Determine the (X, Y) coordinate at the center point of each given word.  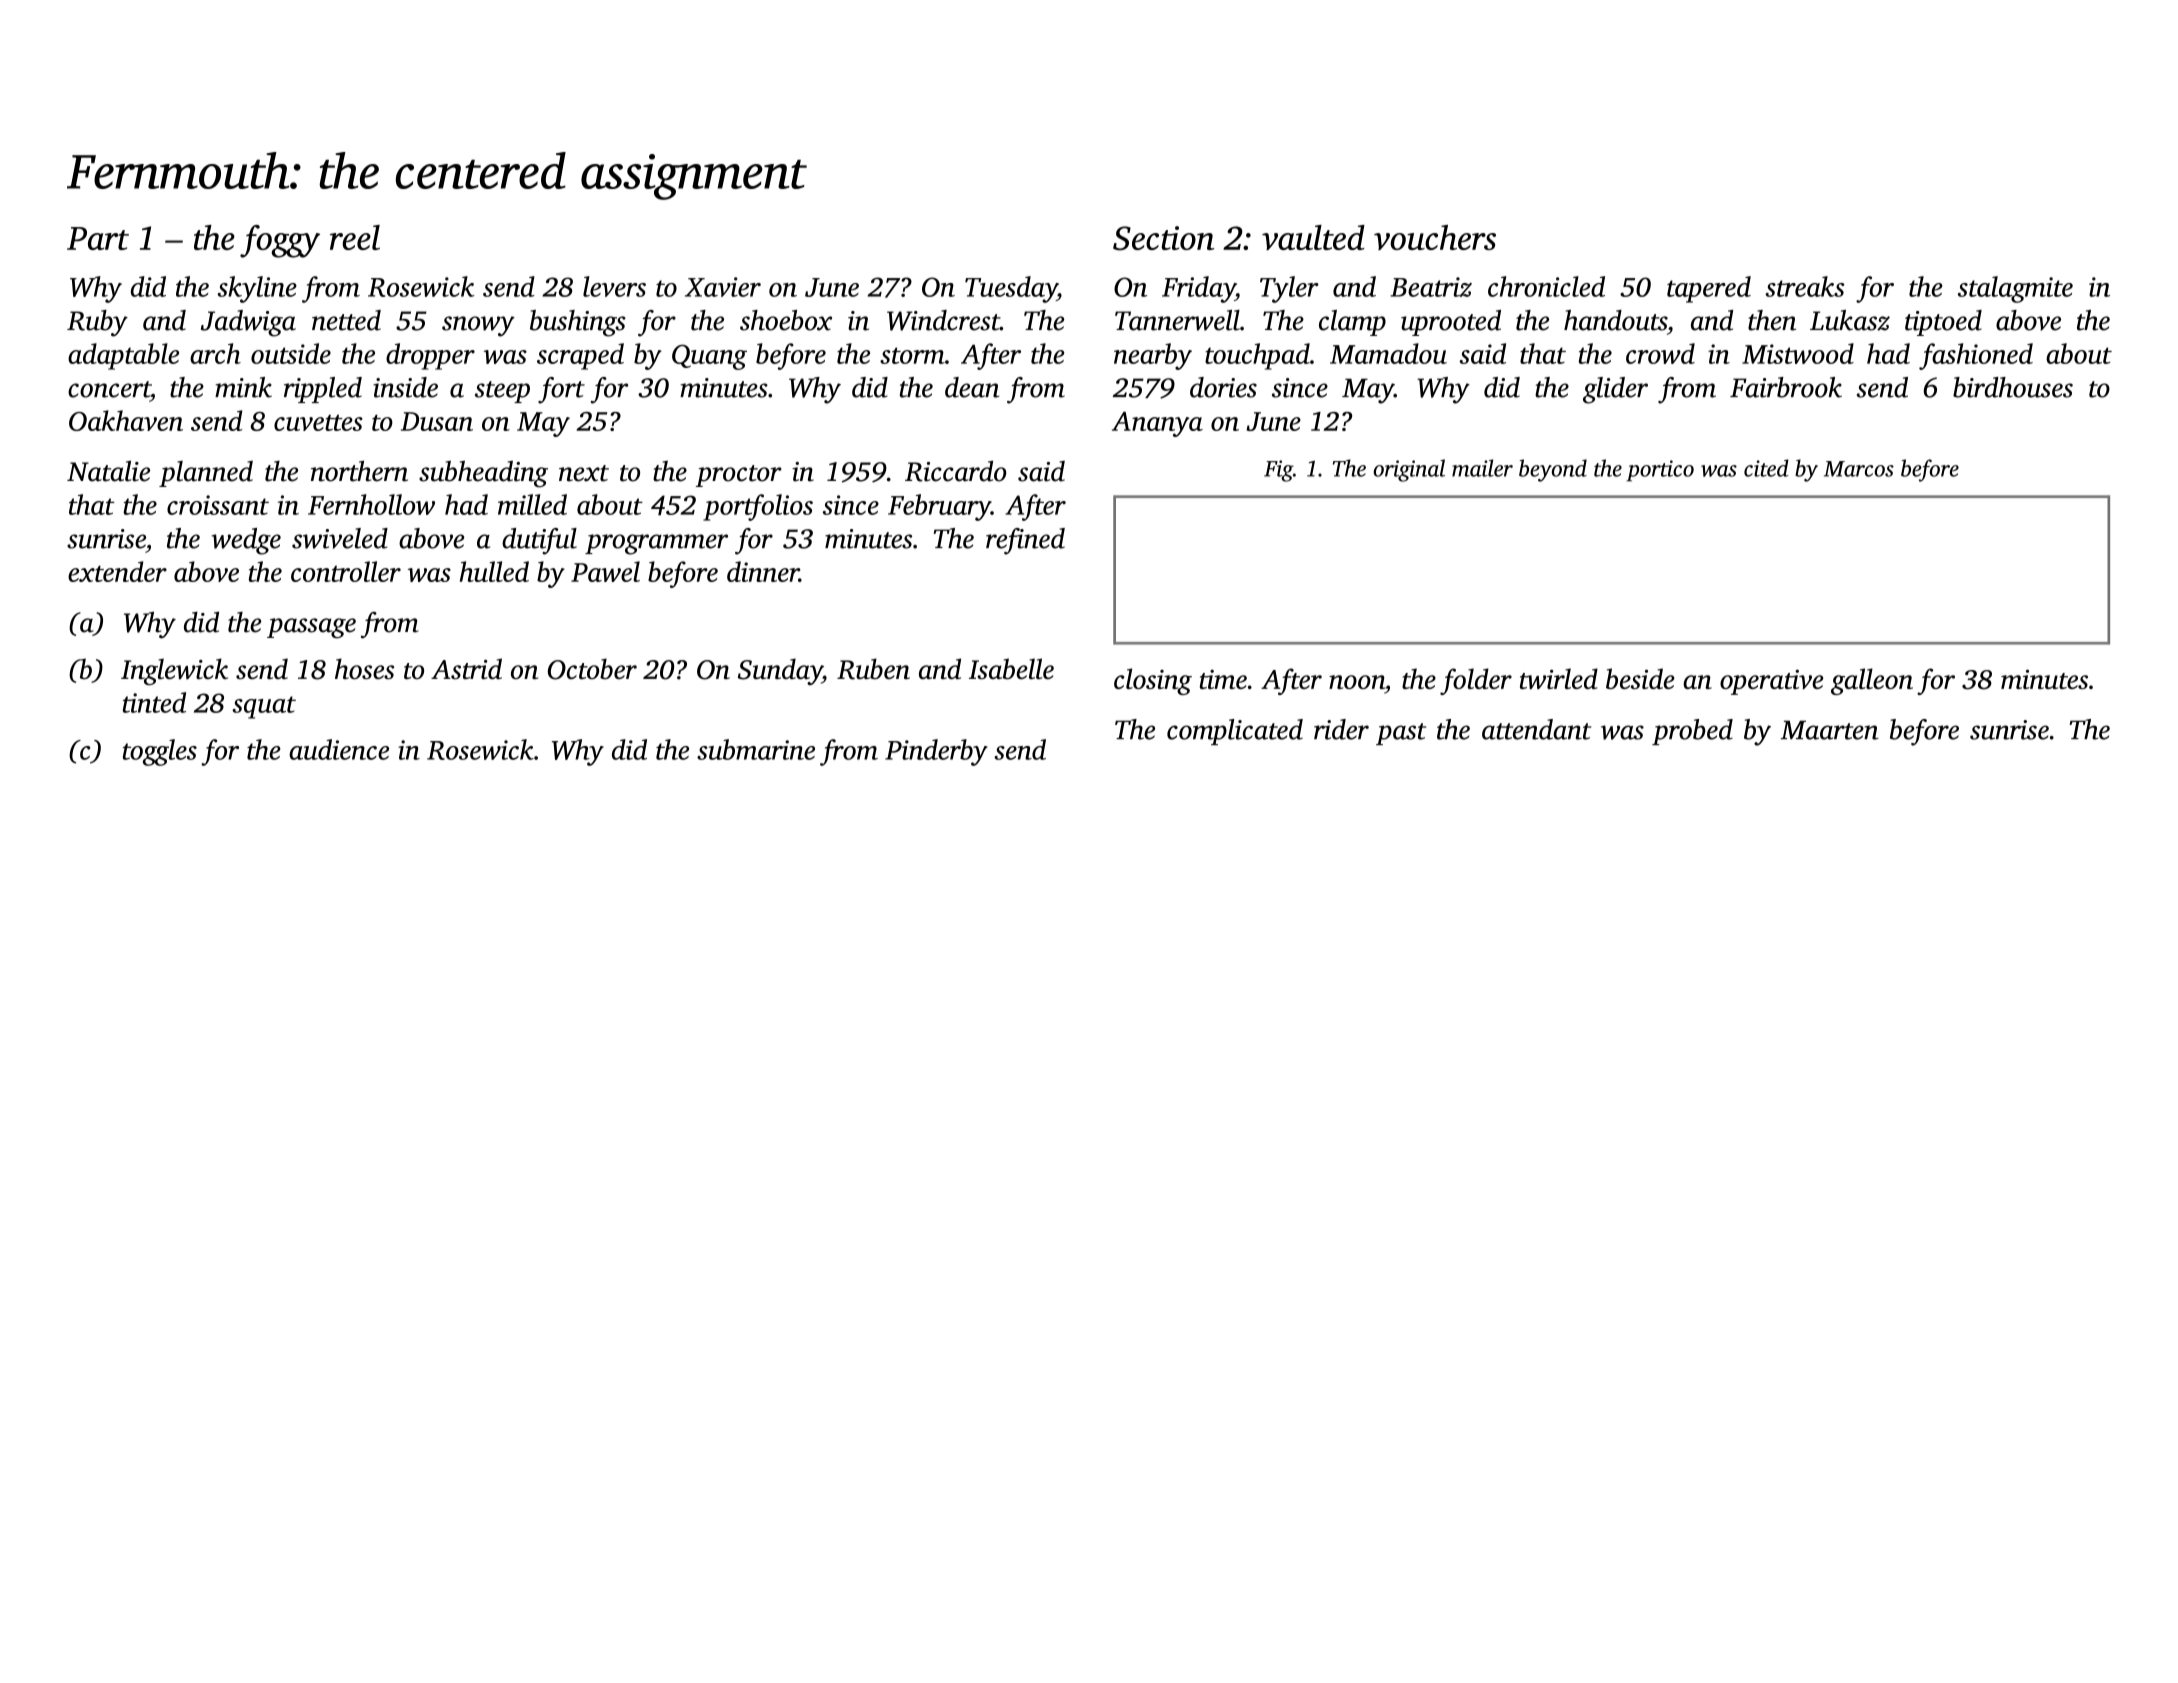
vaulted (1313, 237)
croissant (218, 505)
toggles (160, 752)
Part (98, 238)
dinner (763, 571)
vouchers (1435, 237)
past (1401, 734)
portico (1660, 471)
